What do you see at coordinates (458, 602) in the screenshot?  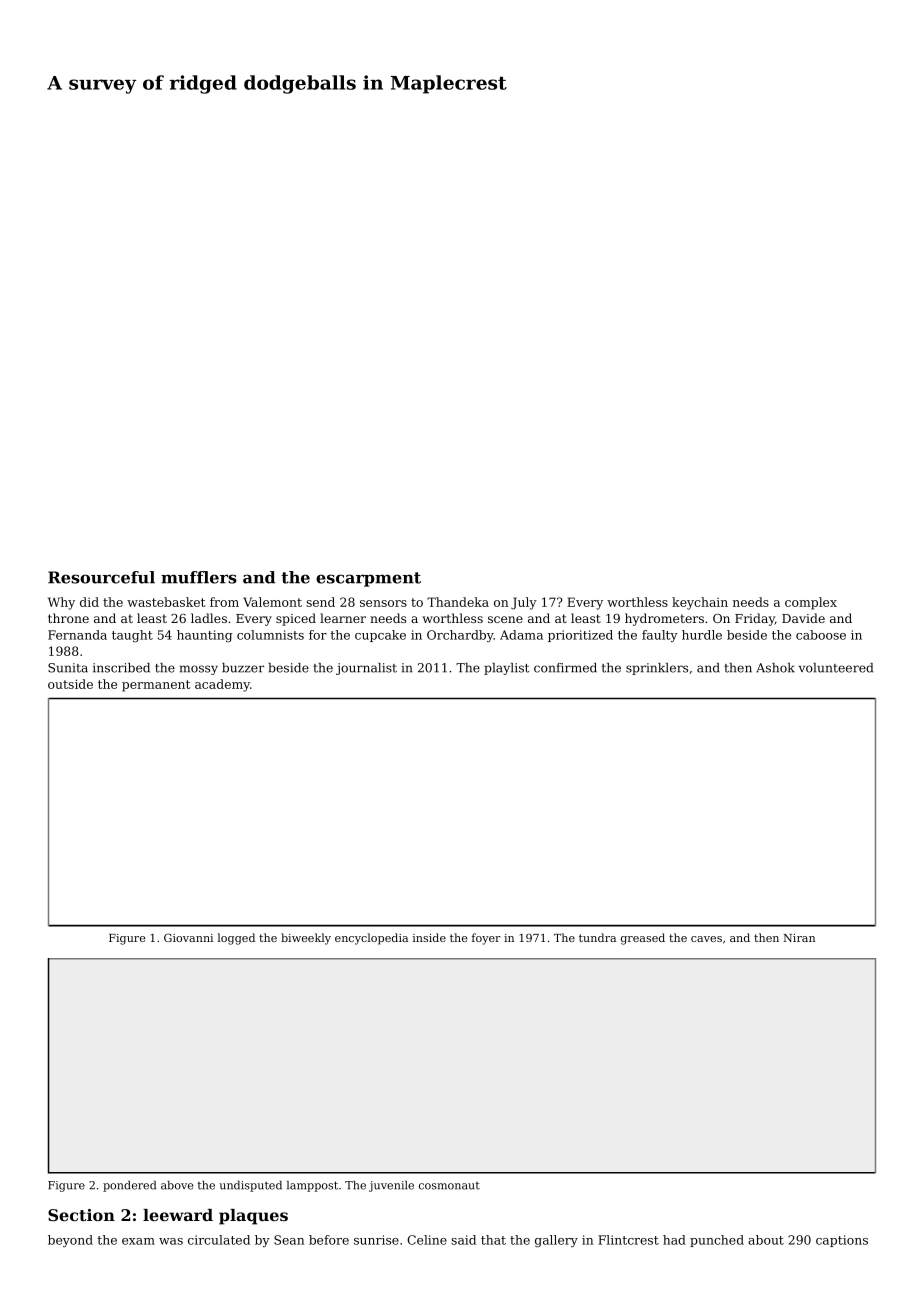 I see `Thandeka` at bounding box center [458, 602].
